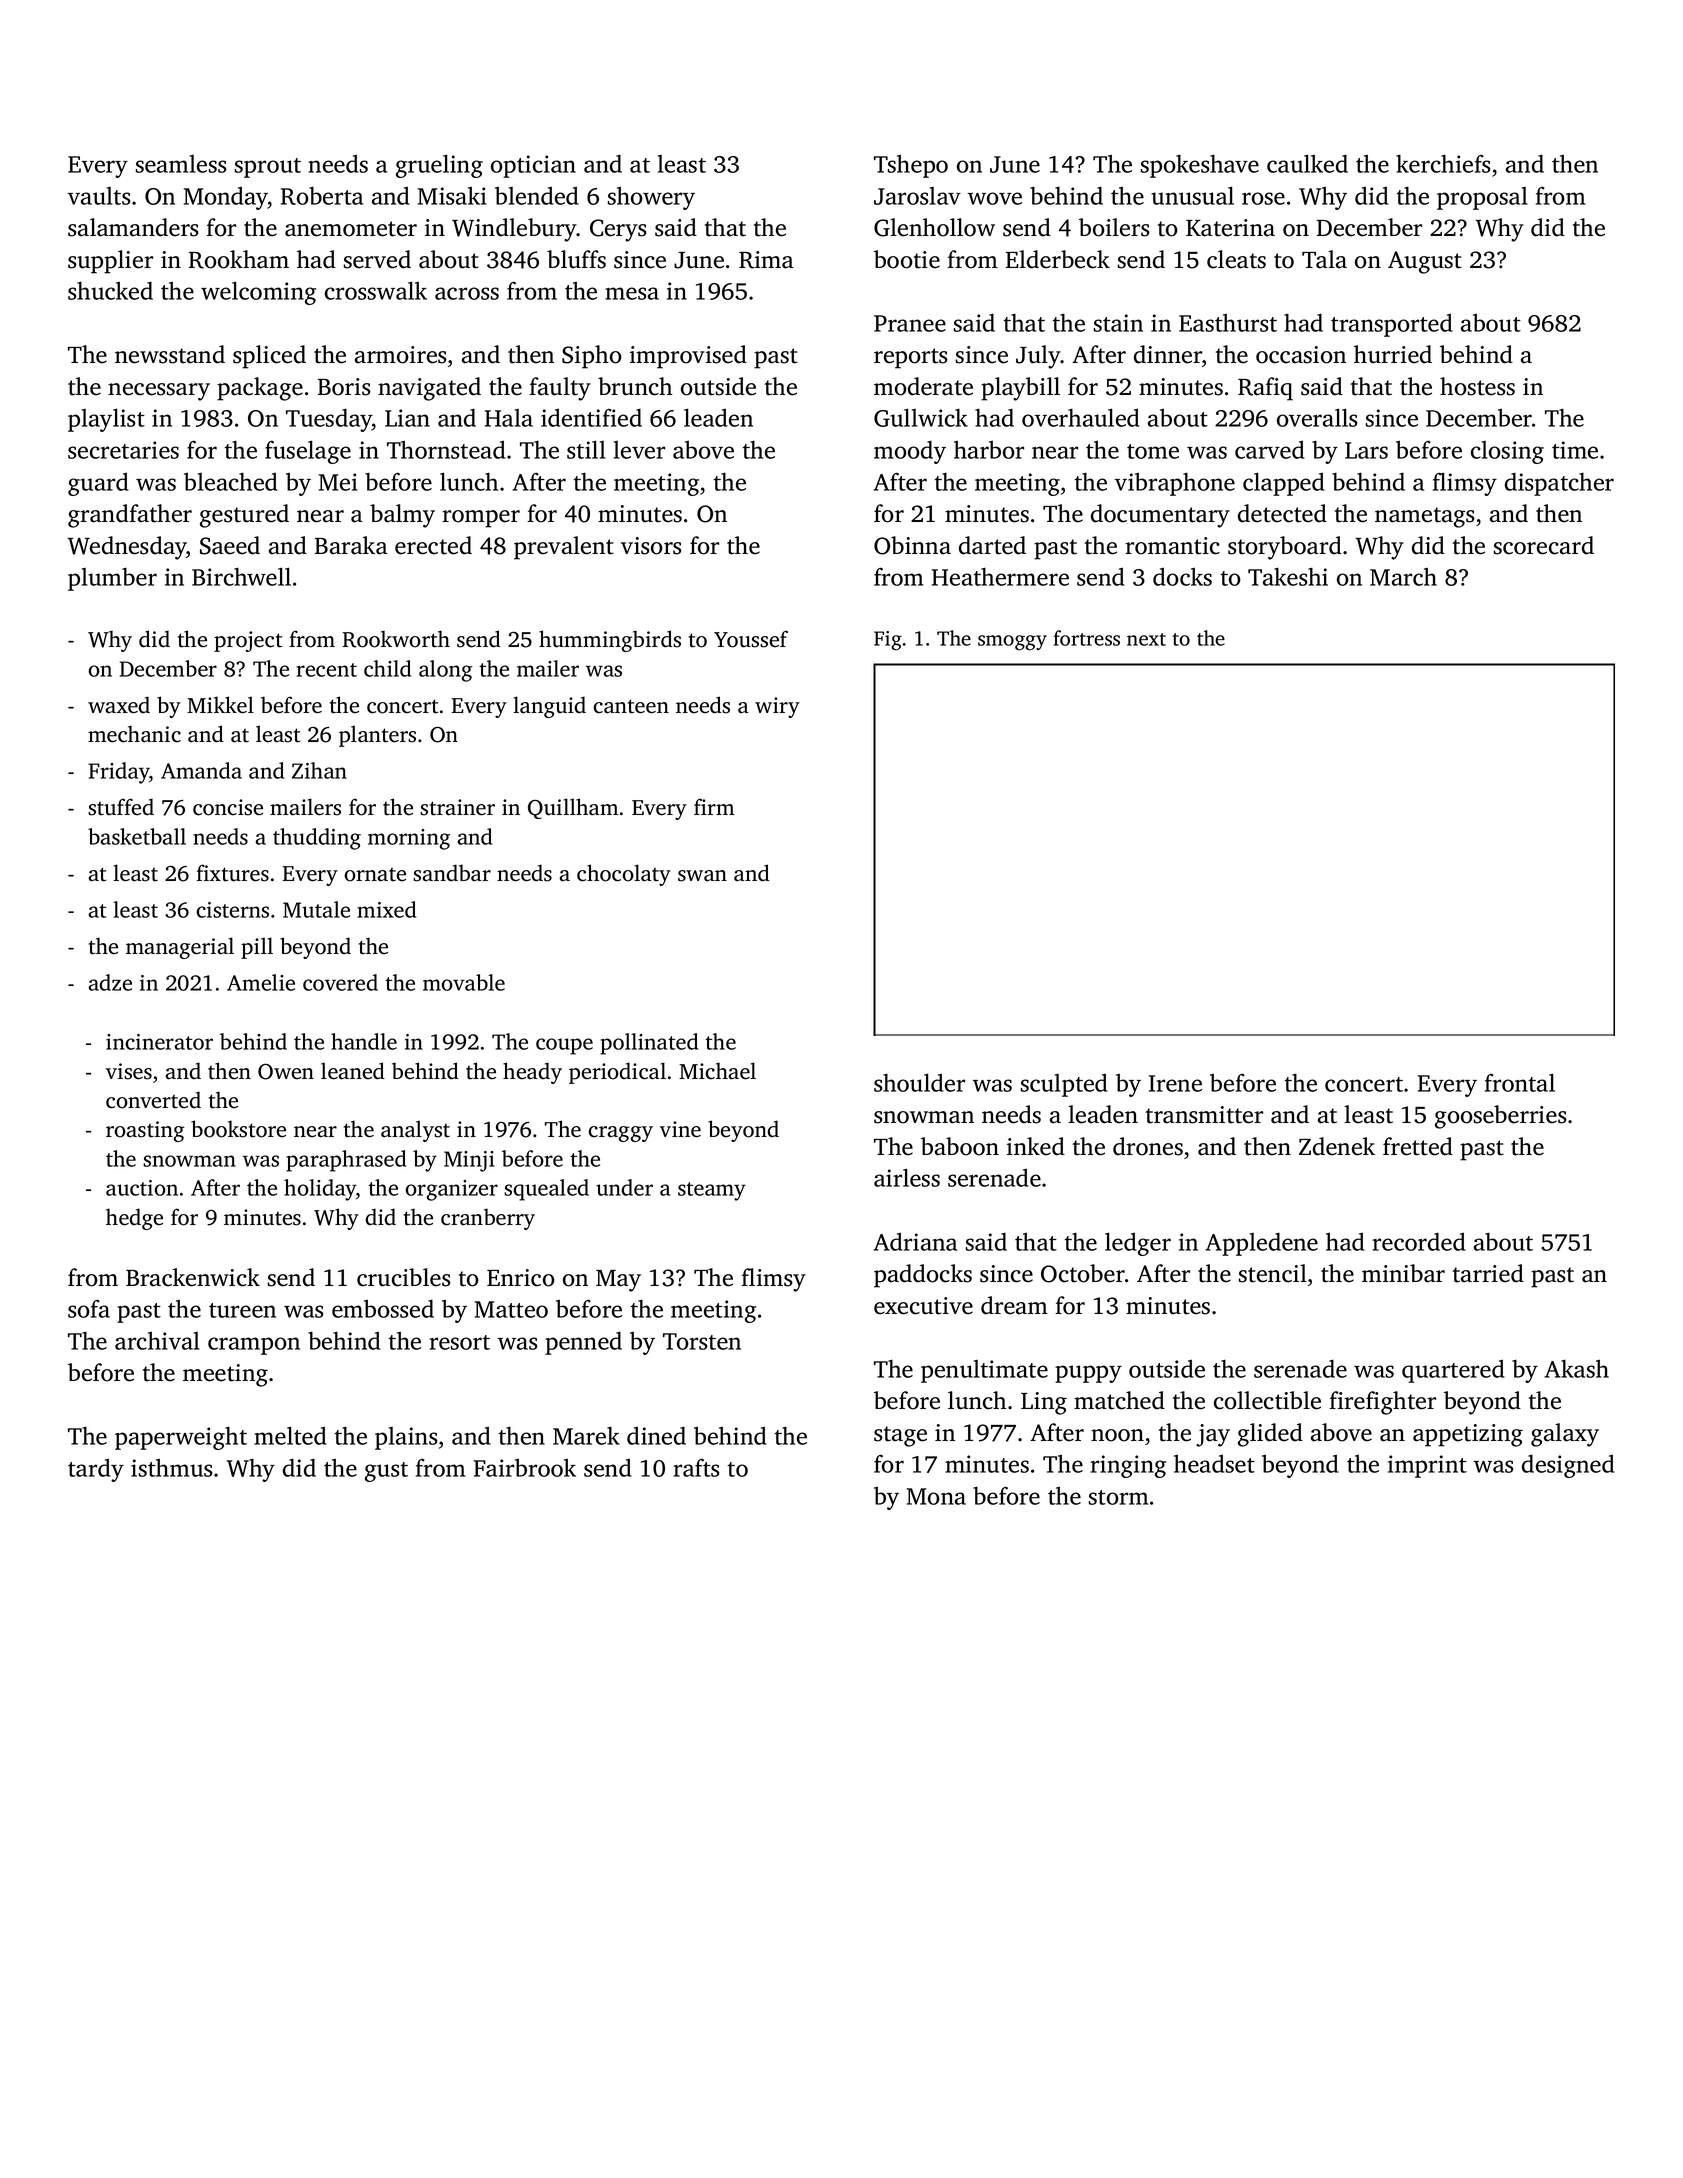  What do you see at coordinates (1200, 166) in the screenshot?
I see `spokeshave` at bounding box center [1200, 166].
